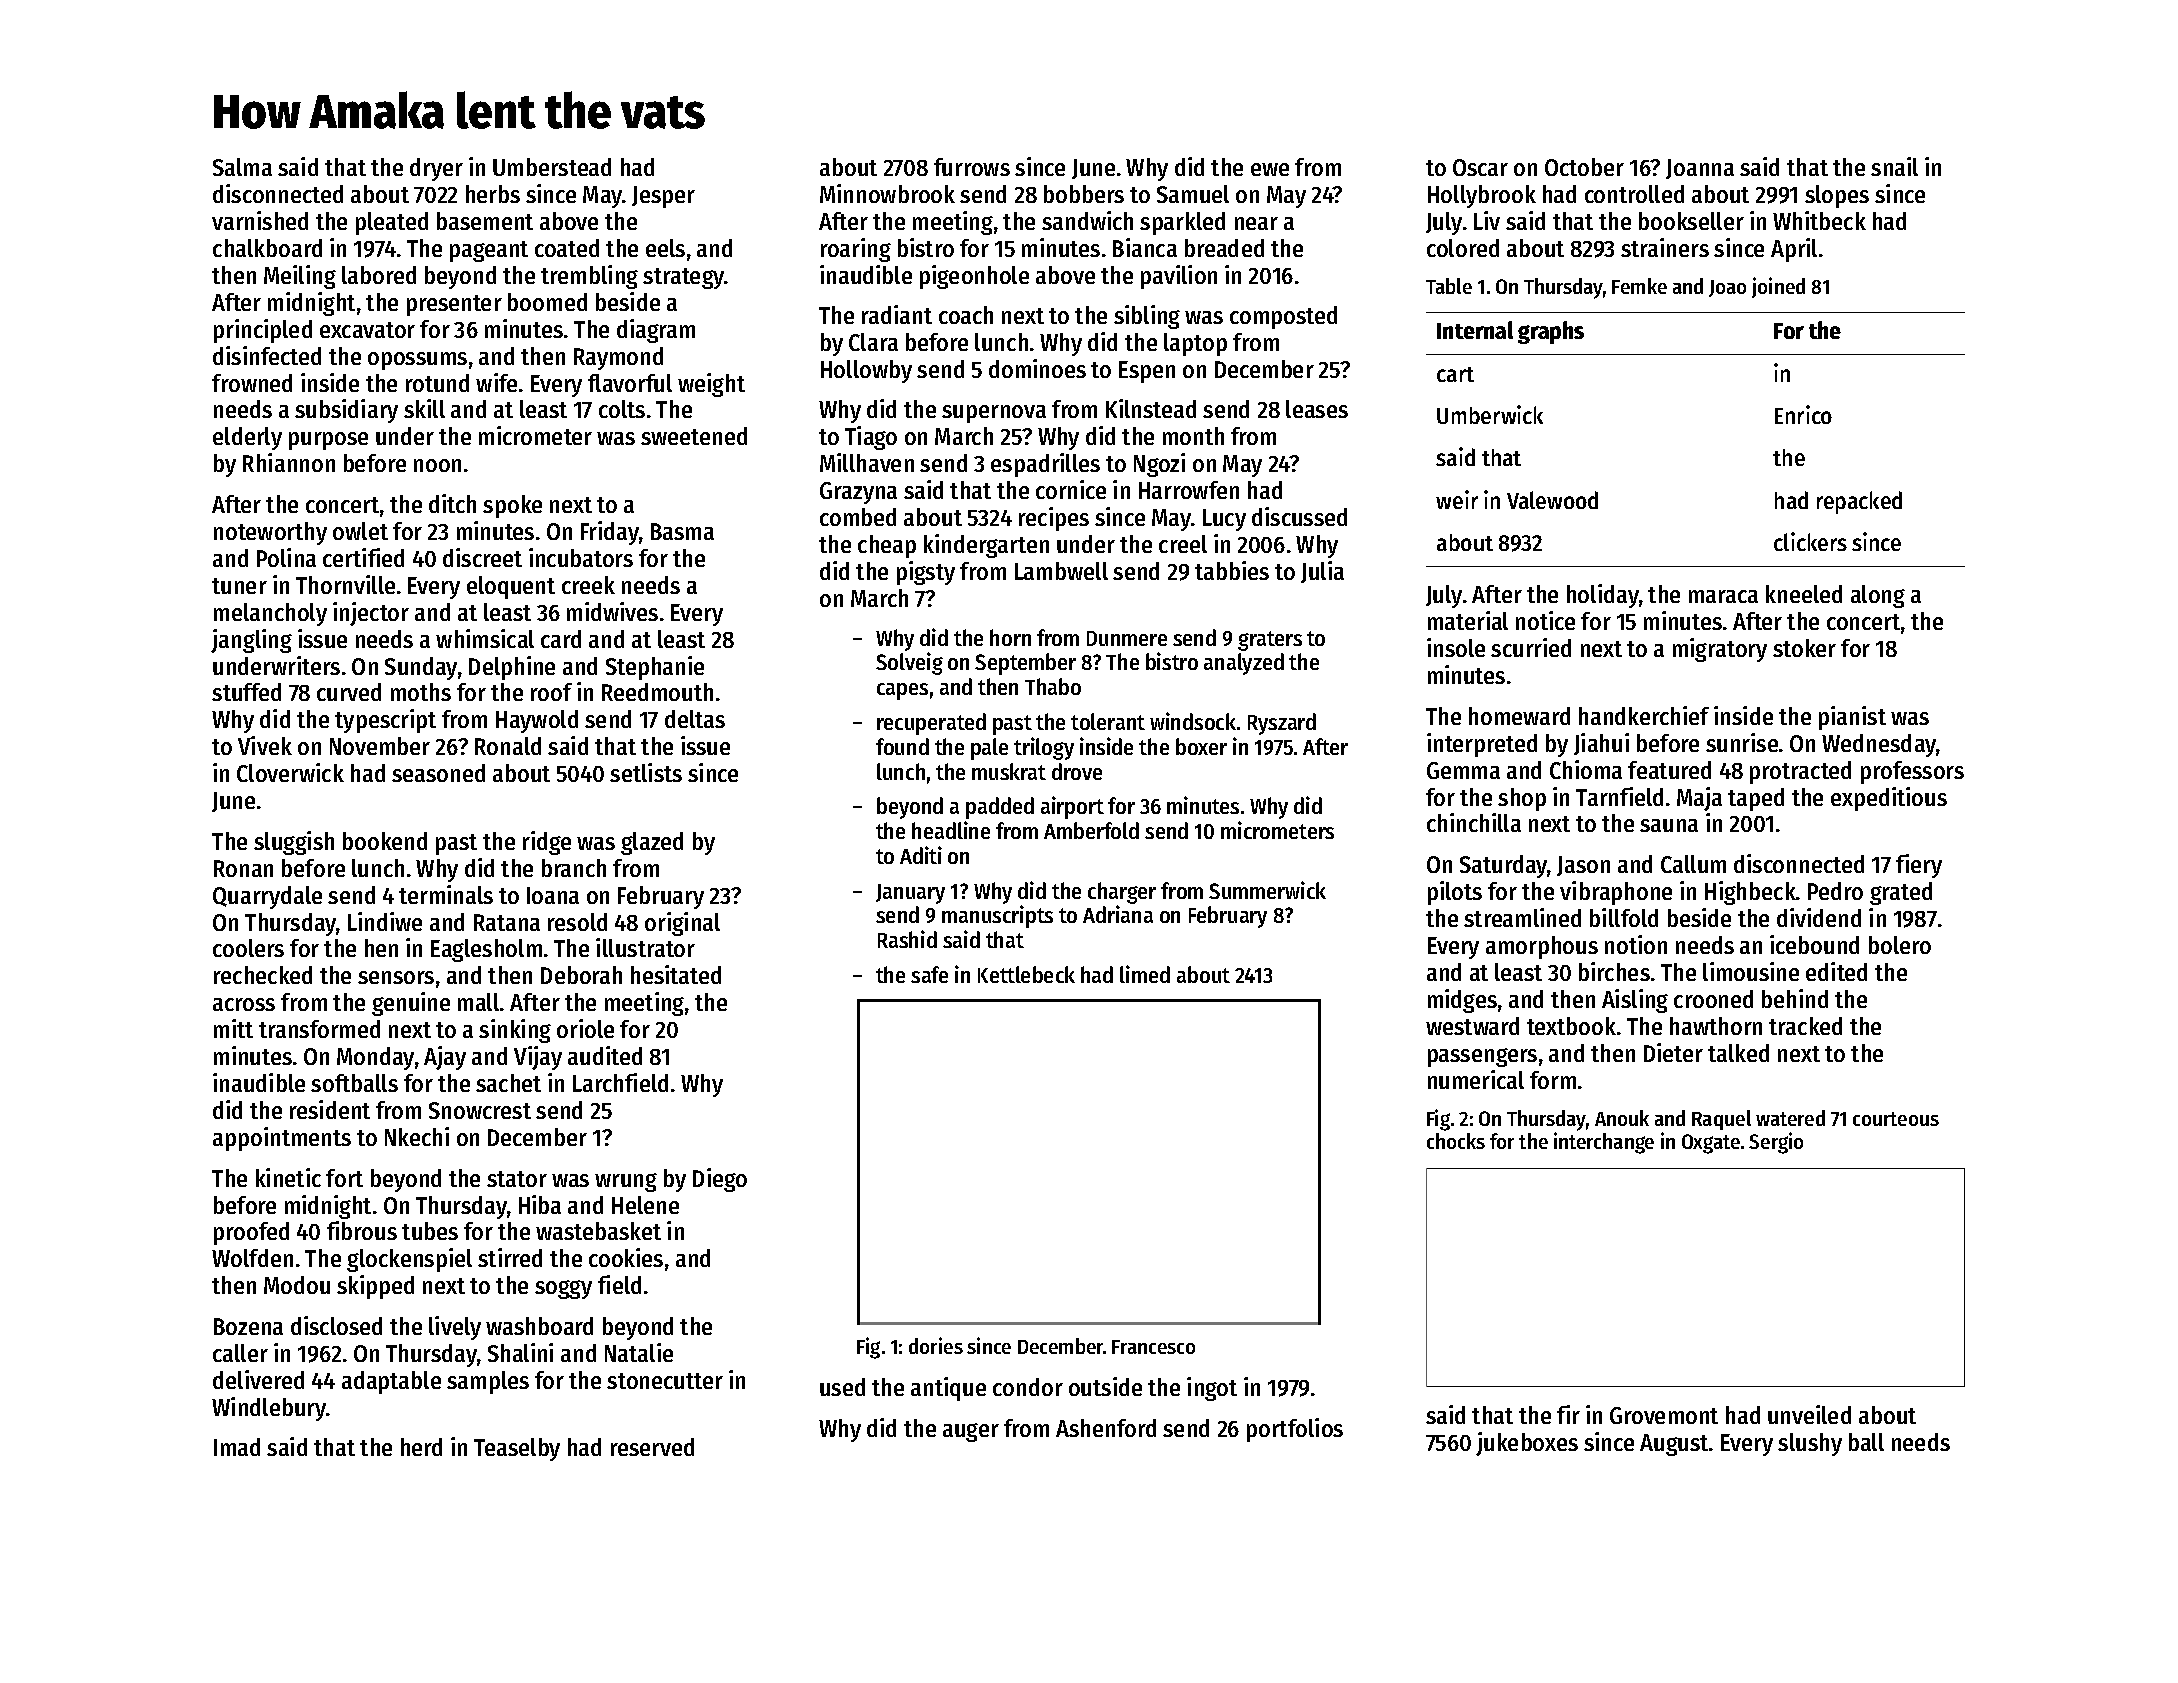 This page has width=2178, height=1683. I want to click on Salma, so click(242, 167).
